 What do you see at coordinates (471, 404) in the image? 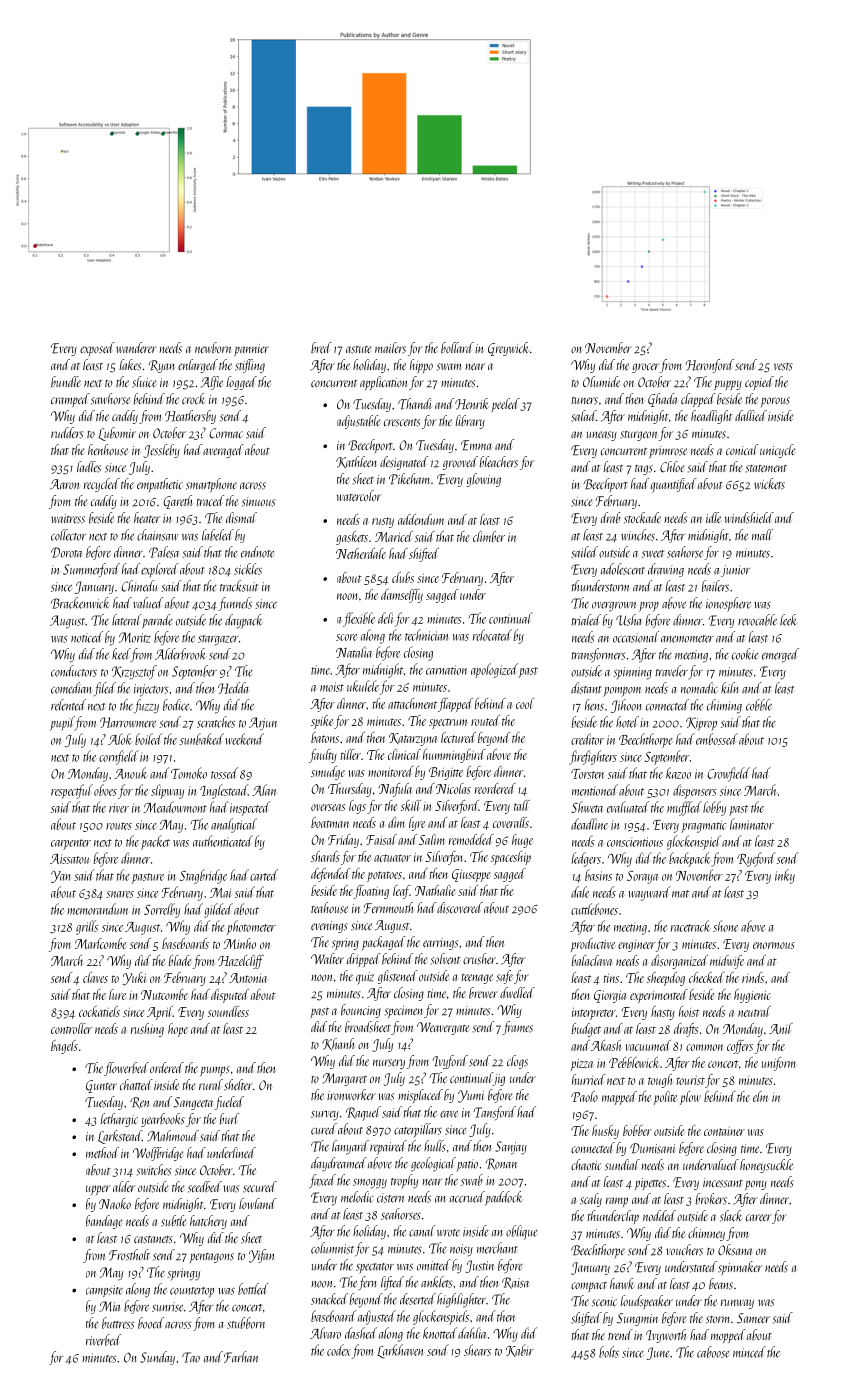
I see `Henrik` at bounding box center [471, 404].
